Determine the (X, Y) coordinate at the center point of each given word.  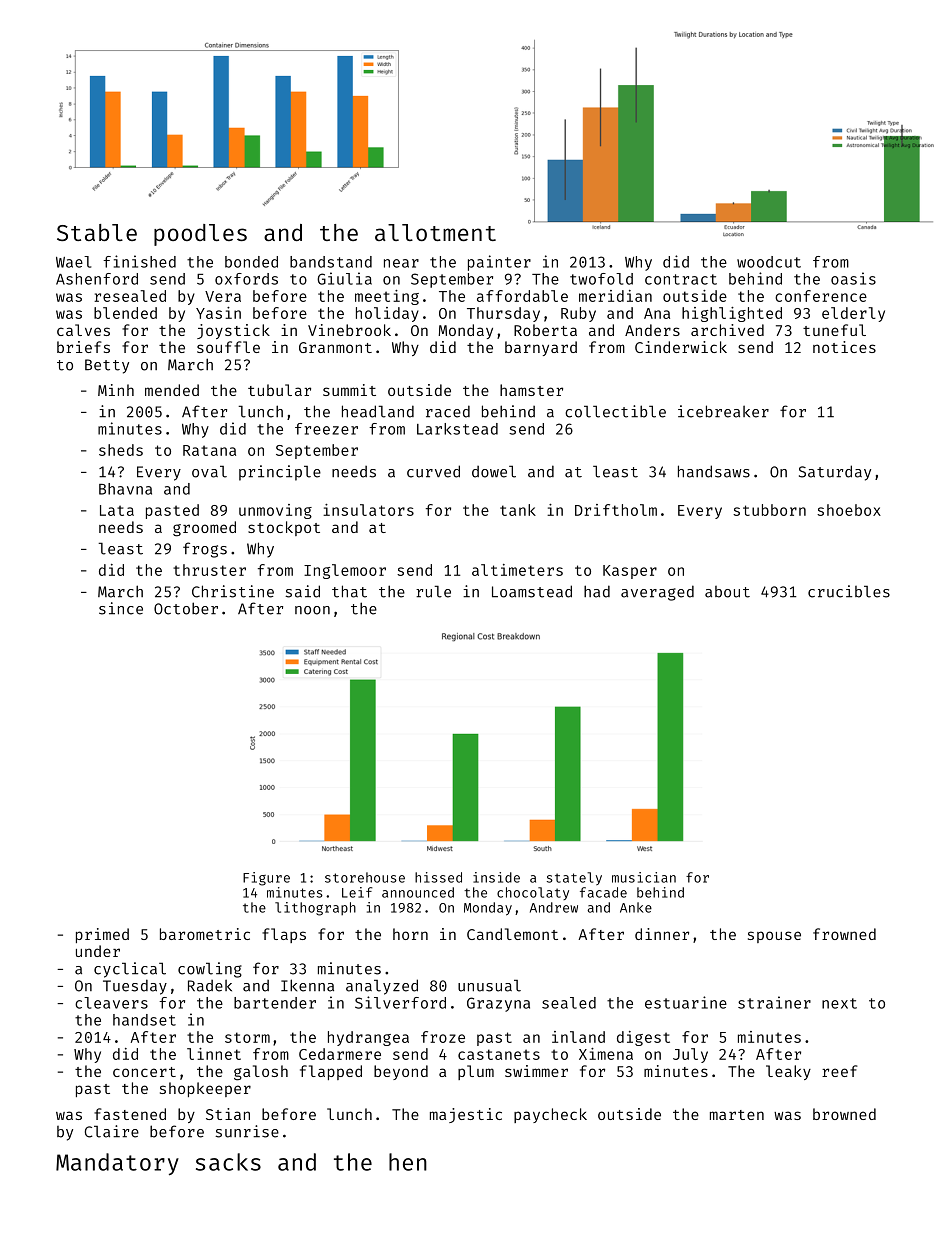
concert (144, 1072)
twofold (601, 279)
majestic (466, 1115)
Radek (210, 985)
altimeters (517, 570)
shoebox (849, 510)
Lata (117, 510)
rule (433, 591)
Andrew (554, 907)
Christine (233, 591)
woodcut (769, 262)
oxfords (246, 279)
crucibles (849, 591)
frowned (844, 934)
